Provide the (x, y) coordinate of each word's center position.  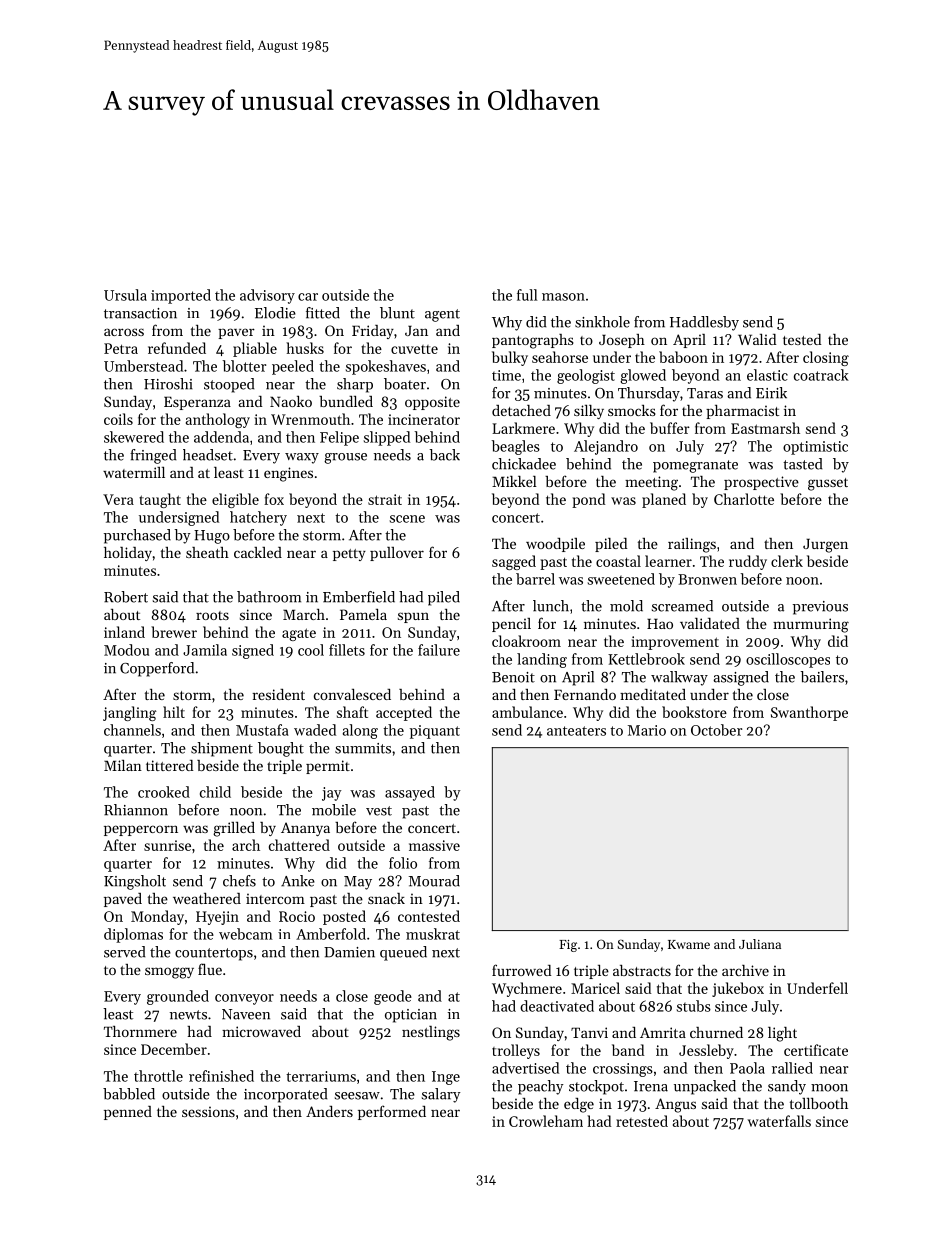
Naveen (246, 1014)
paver (236, 333)
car (308, 297)
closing (826, 358)
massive (434, 845)
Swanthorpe (809, 713)
